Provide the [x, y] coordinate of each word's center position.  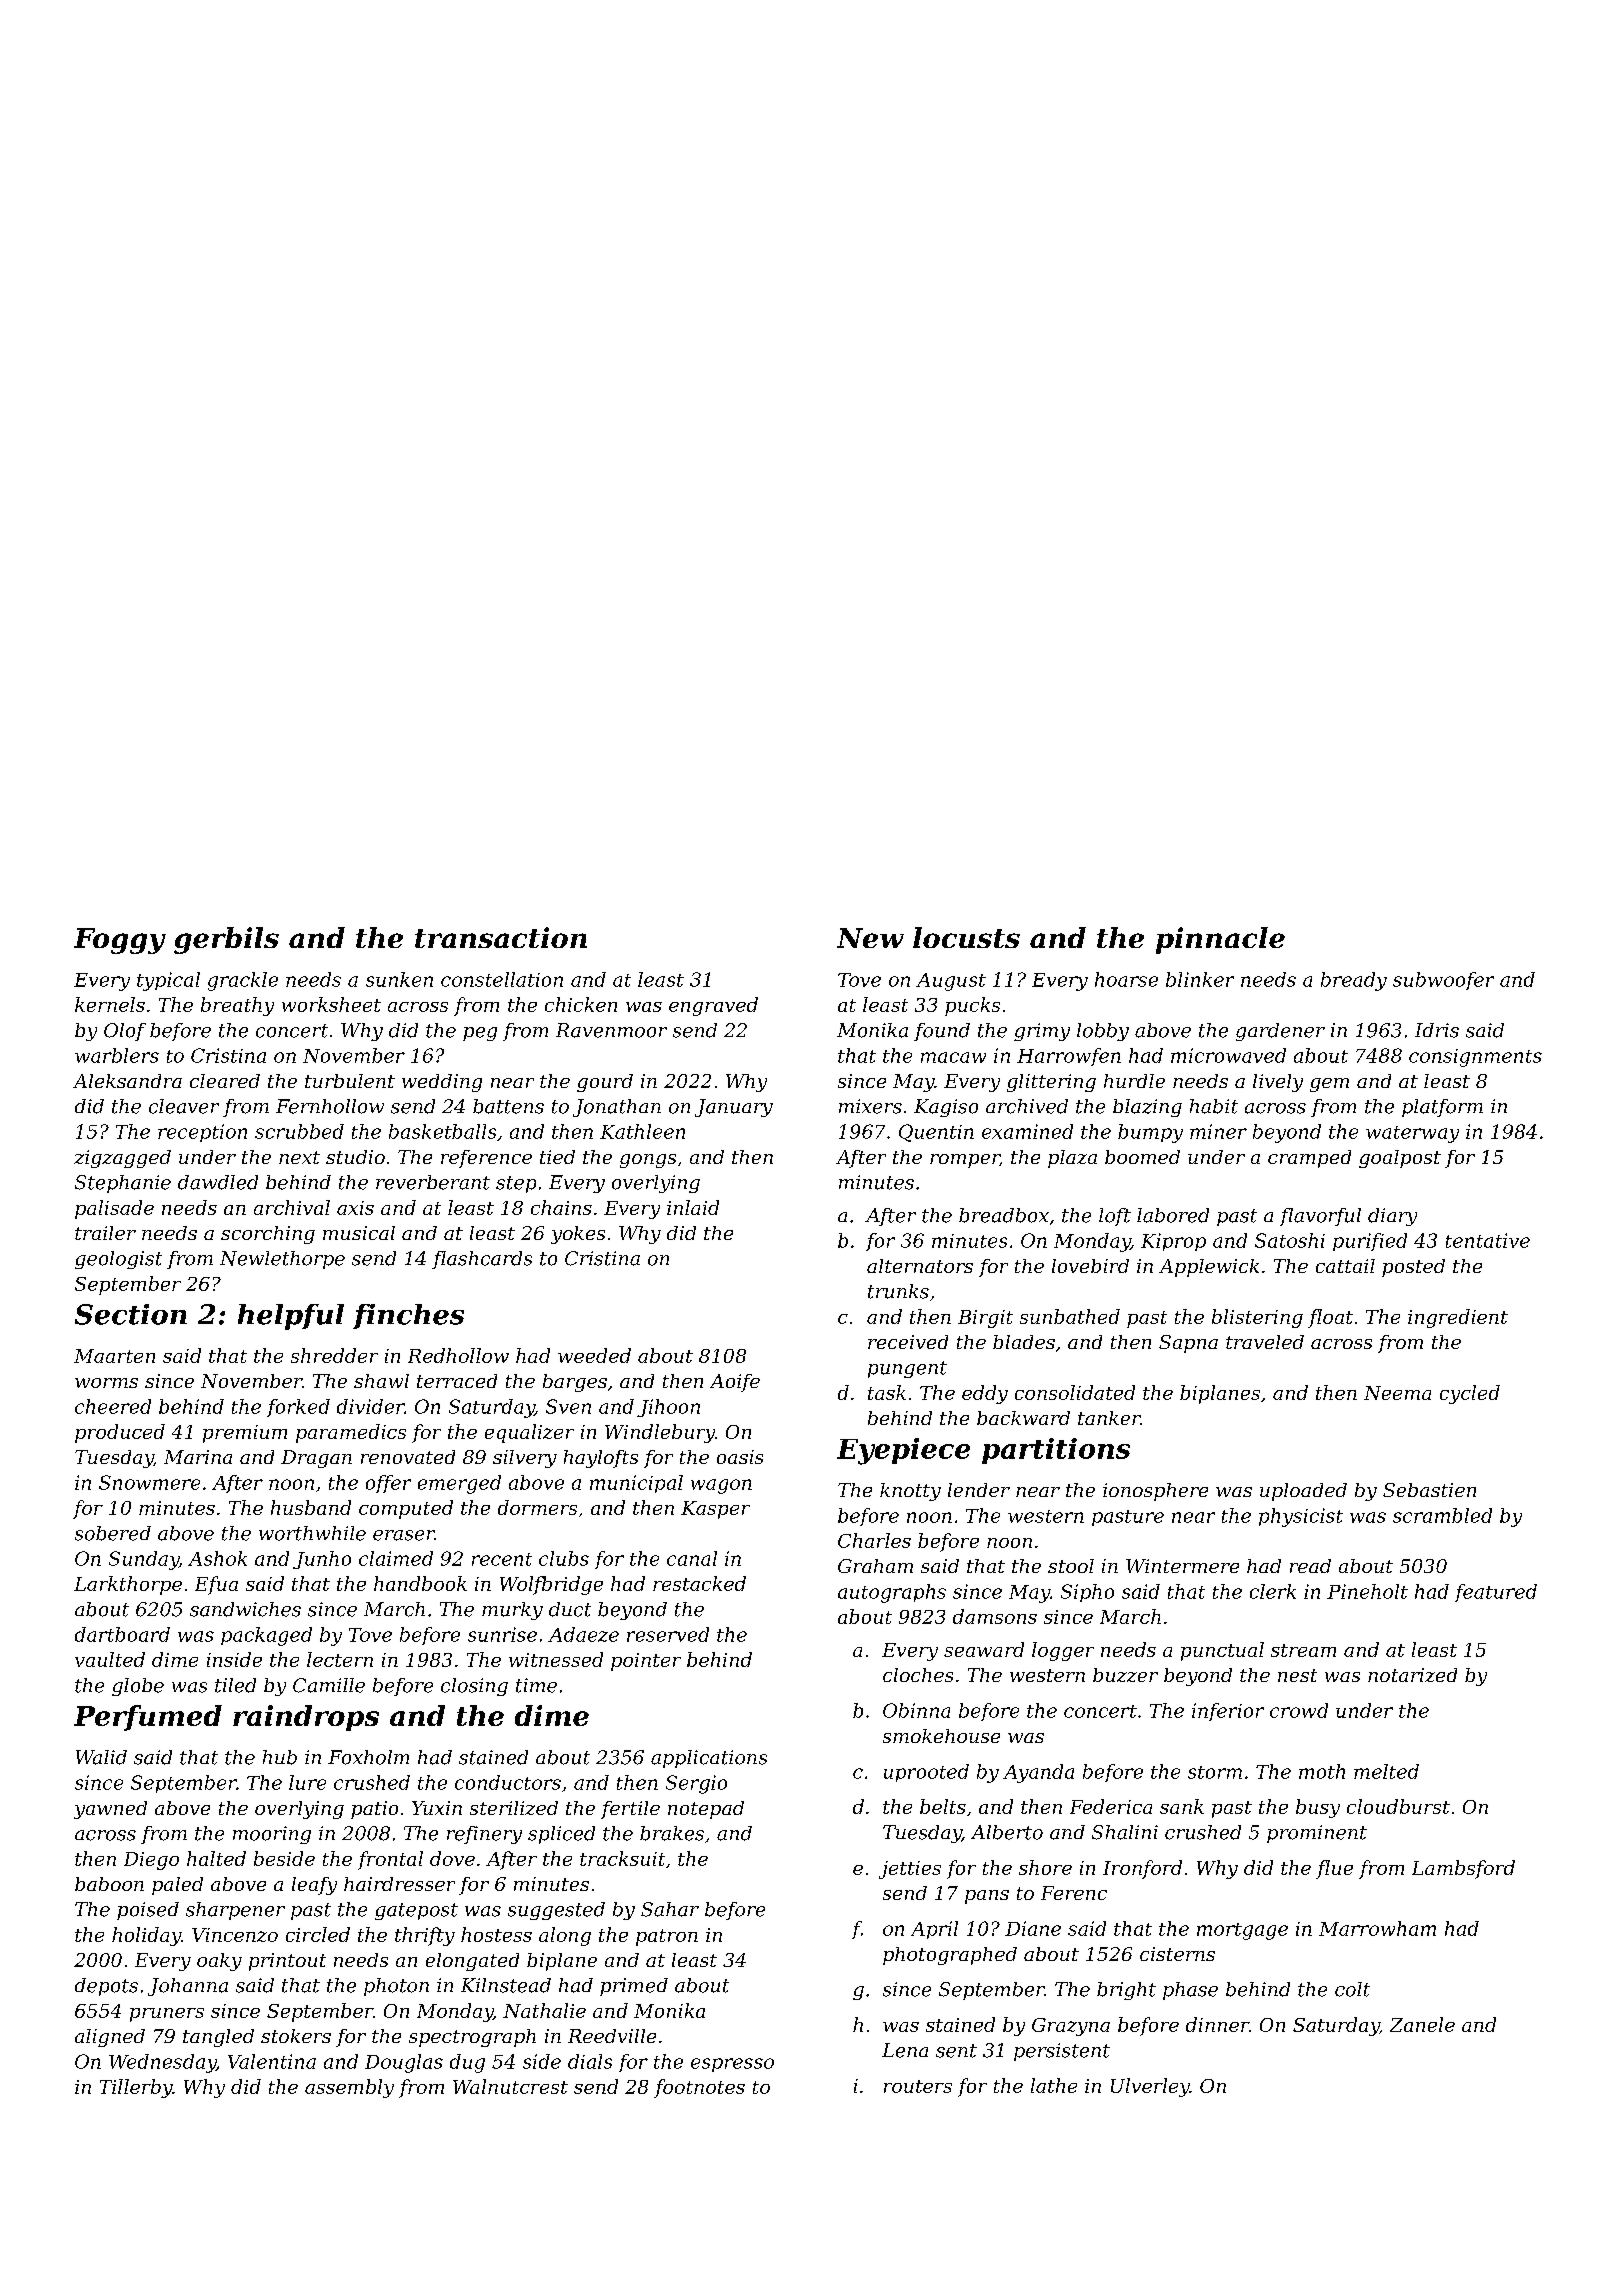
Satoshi [1290, 1240]
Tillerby [136, 2088]
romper [965, 1161]
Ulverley [1150, 2087]
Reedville [612, 2036]
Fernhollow [330, 1106]
